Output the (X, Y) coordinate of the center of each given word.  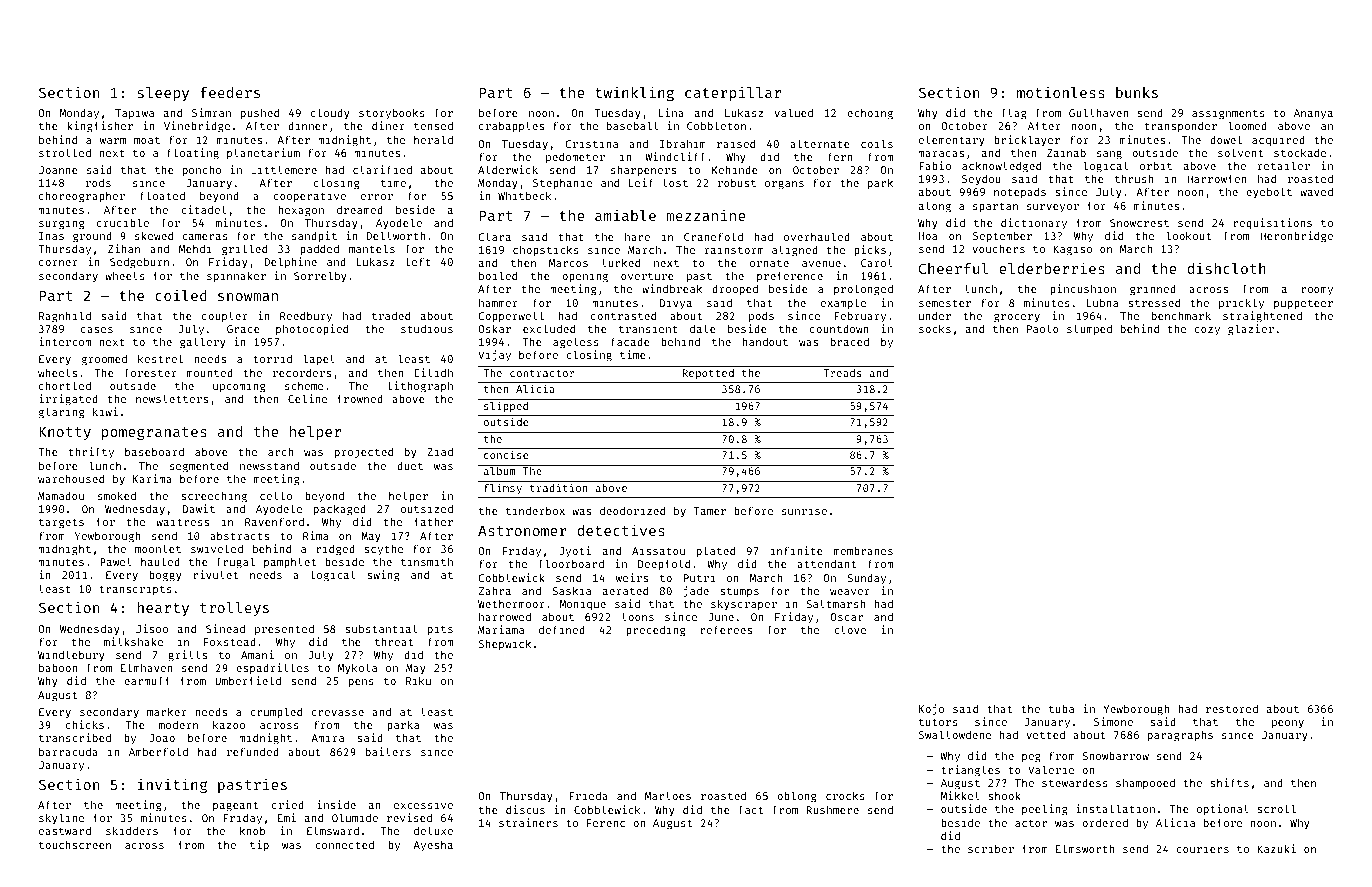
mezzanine (705, 215)
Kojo (931, 709)
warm (113, 141)
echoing (870, 114)
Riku (418, 680)
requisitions (1272, 223)
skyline (61, 818)
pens (361, 683)
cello (276, 495)
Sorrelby (320, 276)
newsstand (269, 466)
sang (1109, 155)
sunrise (804, 510)
